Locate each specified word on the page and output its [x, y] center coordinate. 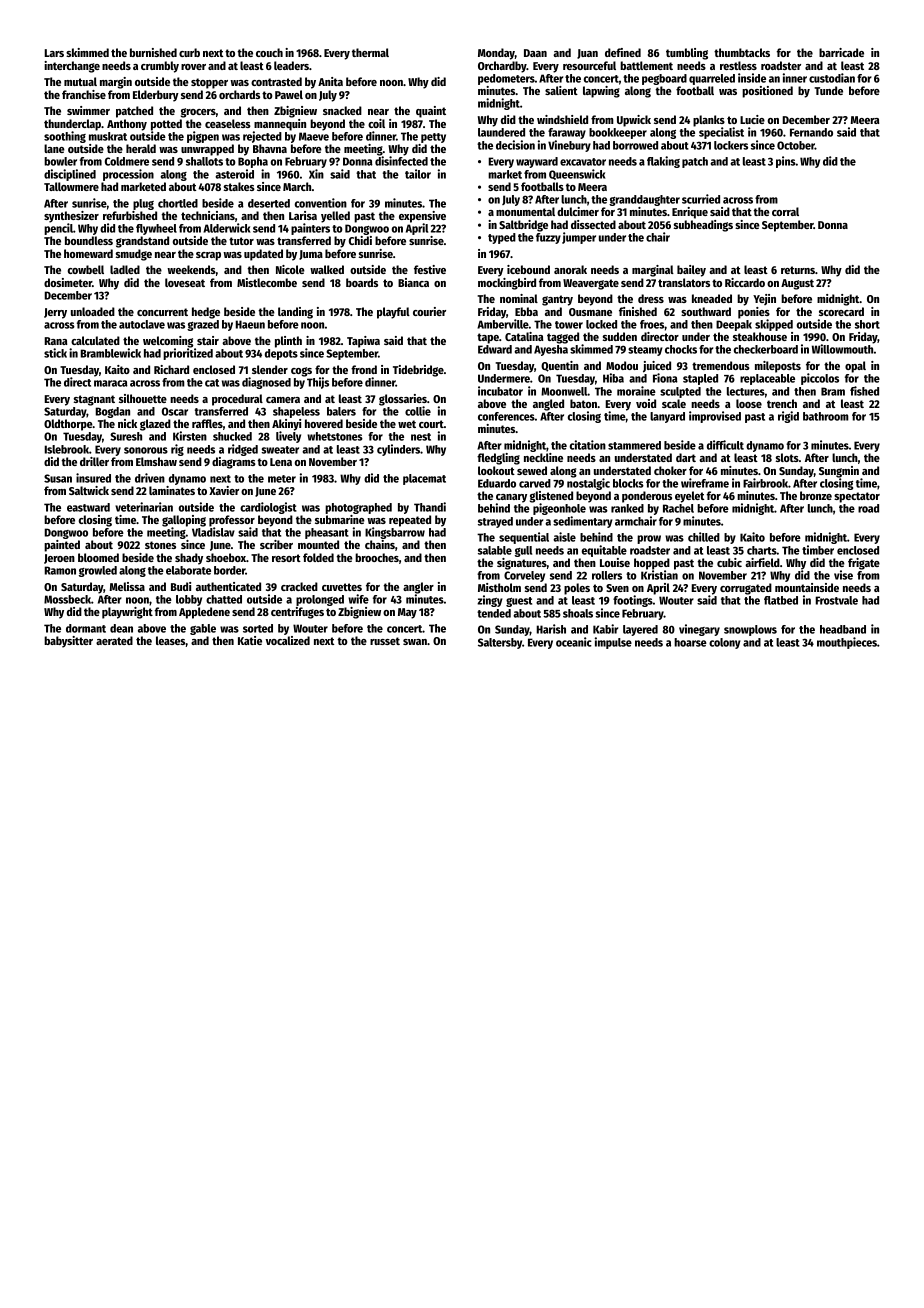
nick [127, 423]
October [796, 145]
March [297, 186]
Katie [250, 640]
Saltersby [500, 643]
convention [321, 203]
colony [725, 643]
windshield [562, 119]
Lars [54, 53]
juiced [657, 367]
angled [548, 405]
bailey [691, 271]
